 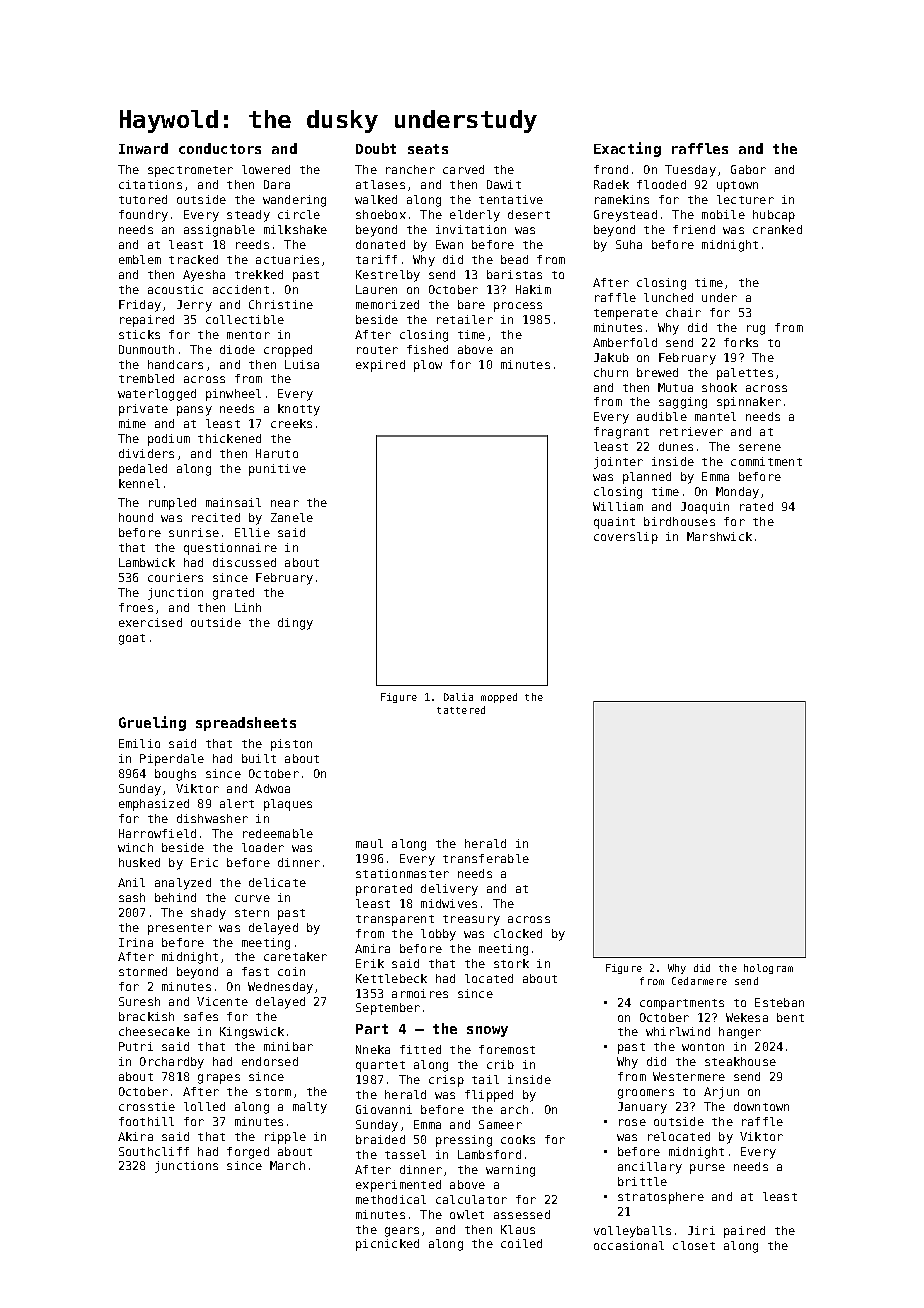 What do you see at coordinates (486, 858) in the screenshot?
I see `transferable` at bounding box center [486, 858].
